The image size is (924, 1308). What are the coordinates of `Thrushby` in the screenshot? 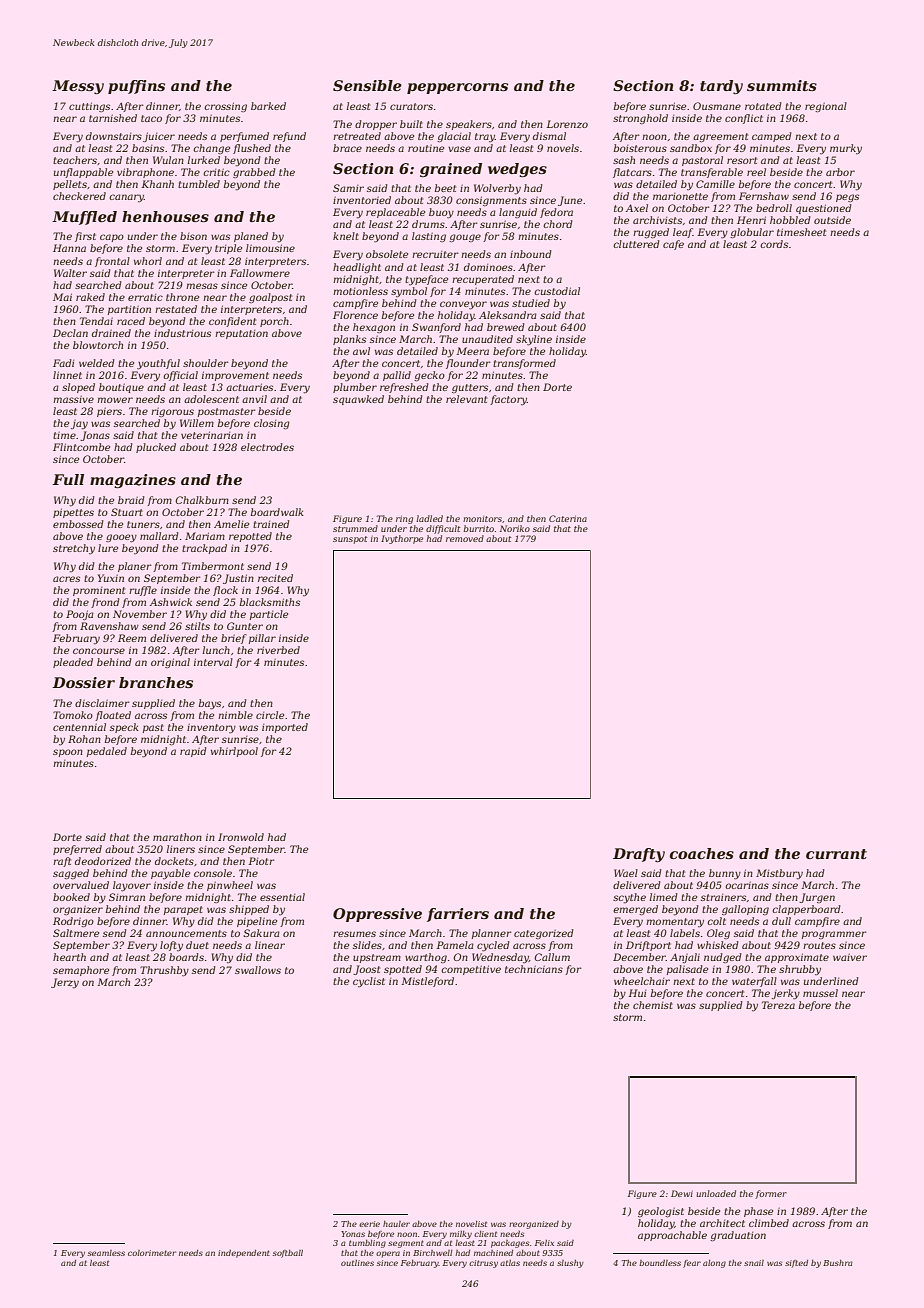 It's located at (164, 971).
